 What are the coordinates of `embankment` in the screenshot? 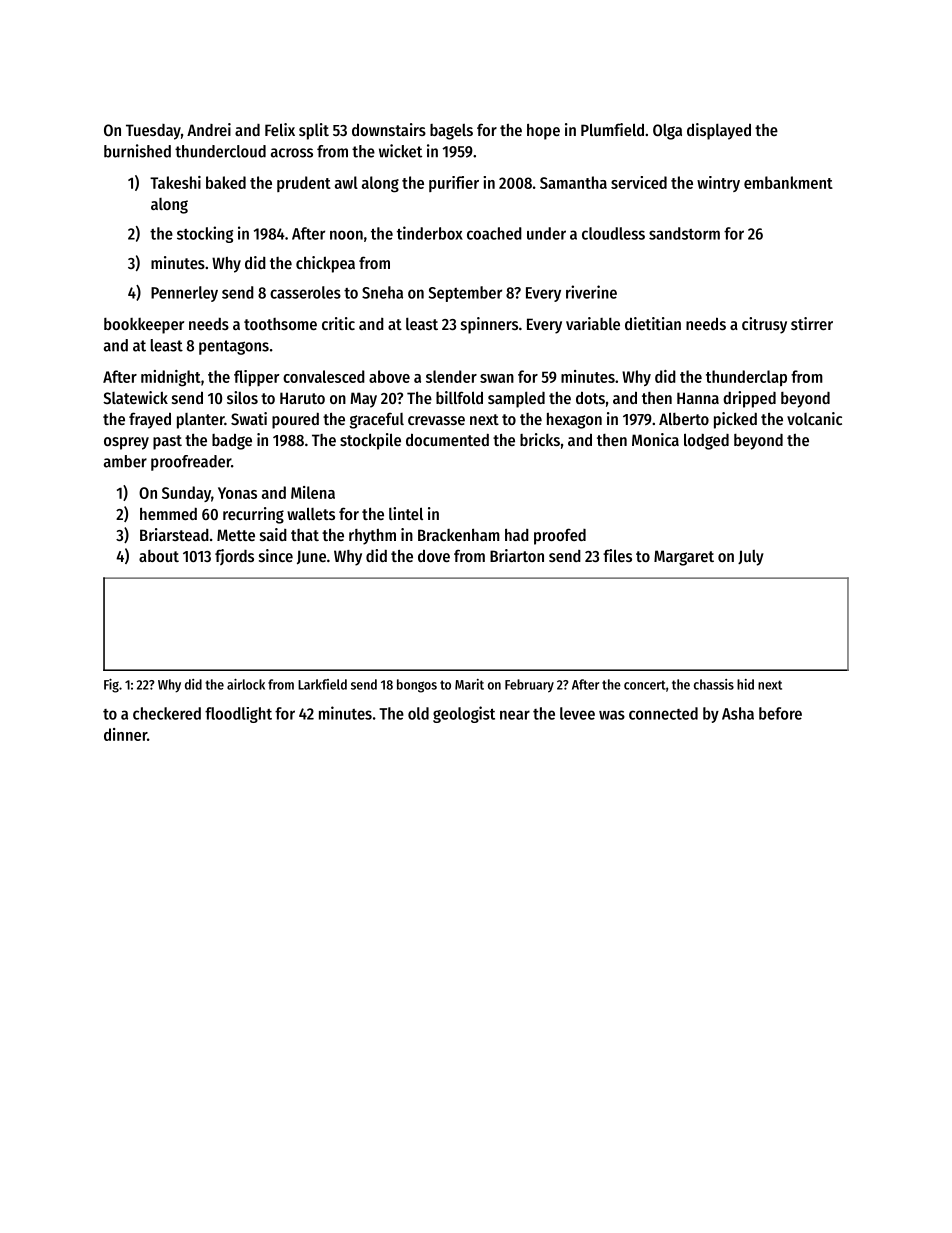 It's located at (788, 182).
